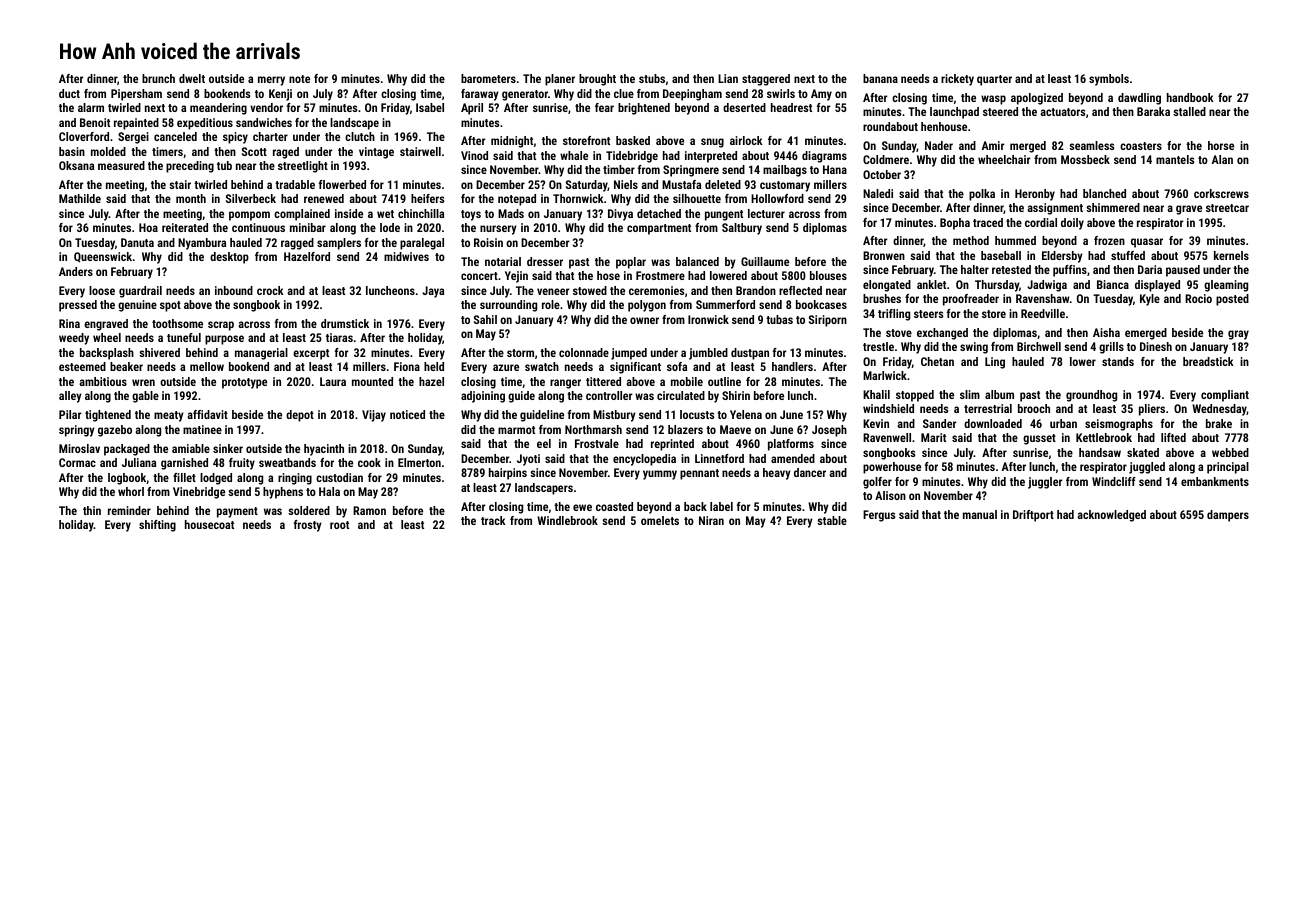 This screenshot has height=924, width=1308. I want to click on heavy, so click(777, 474).
